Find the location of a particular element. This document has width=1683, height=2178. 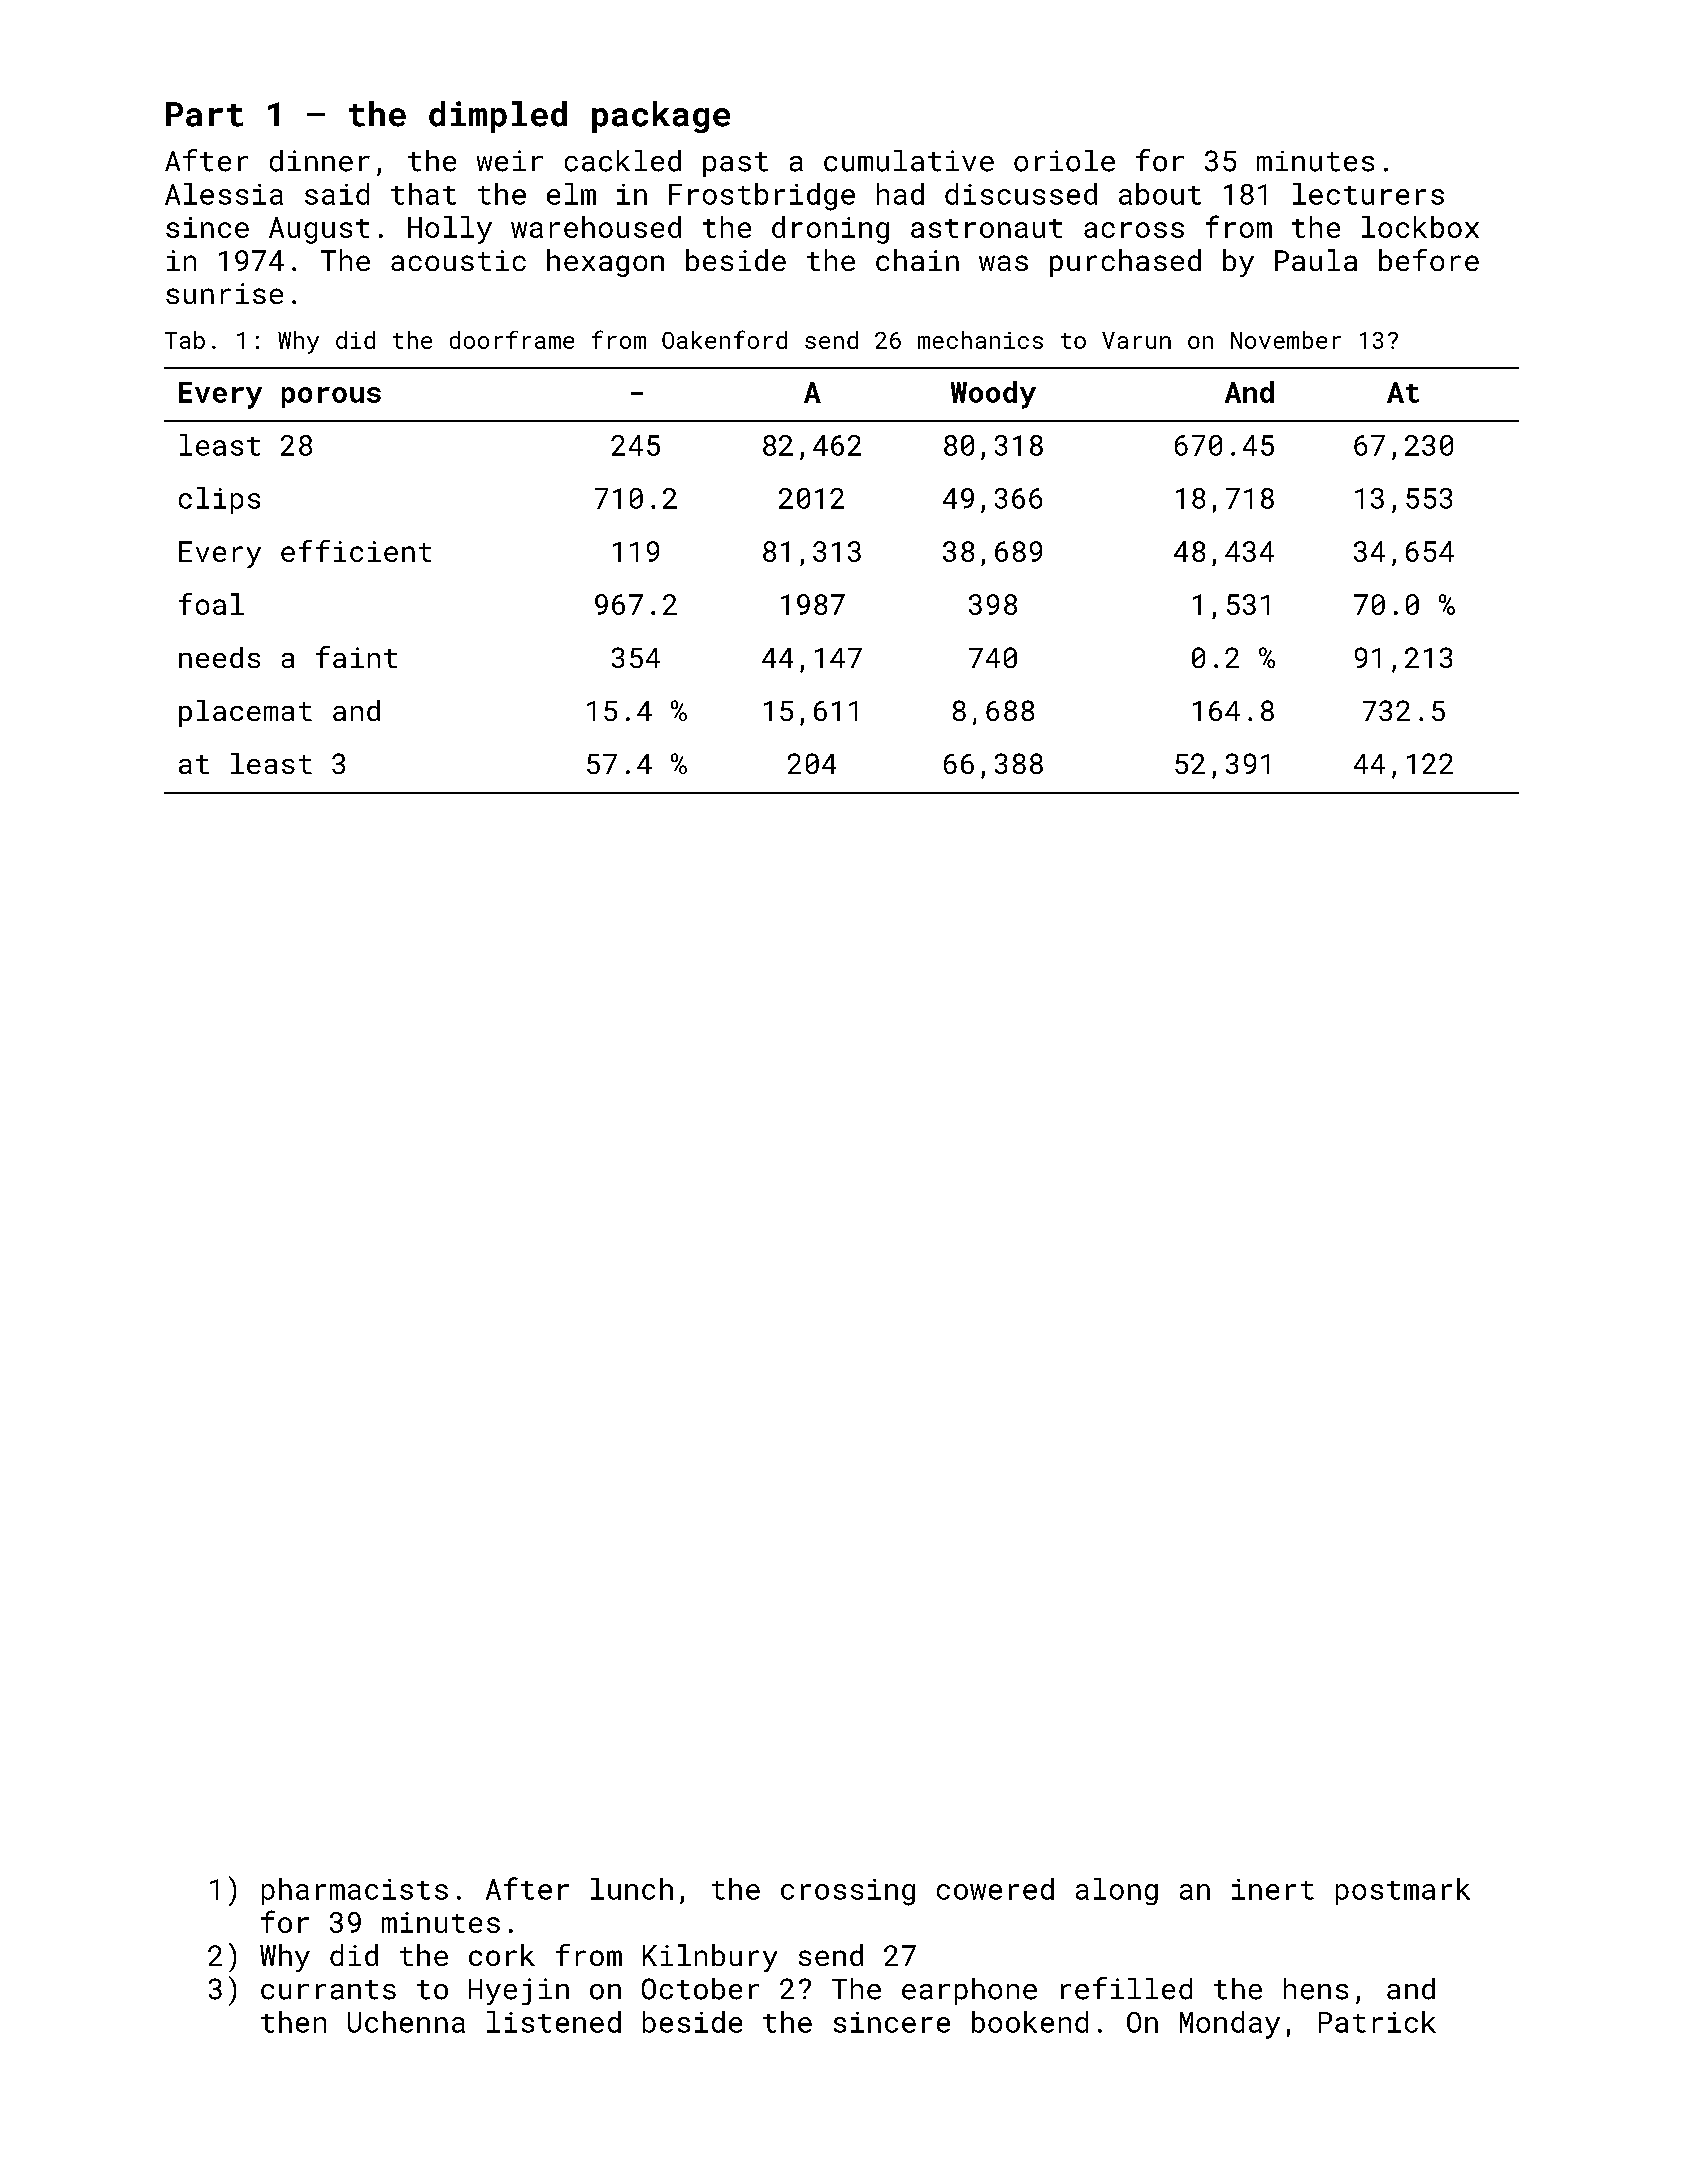

lunch is located at coordinates (632, 1889).
